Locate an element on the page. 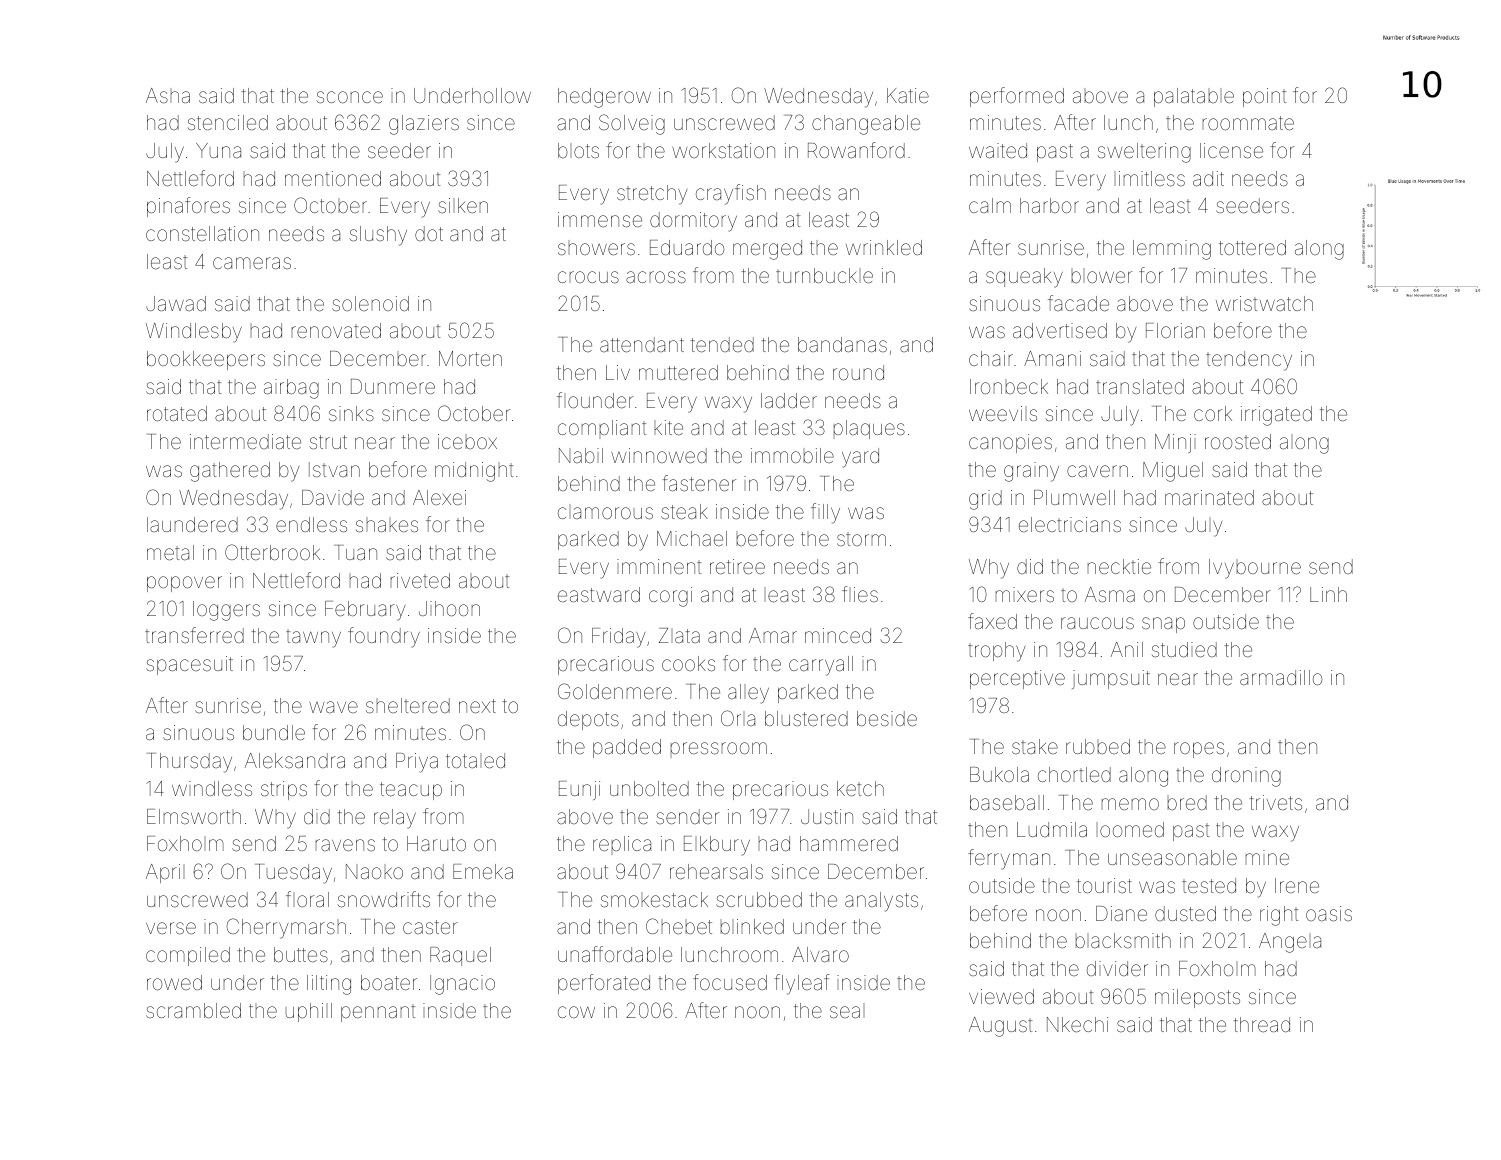 The image size is (1501, 1160). caster is located at coordinates (430, 927).
